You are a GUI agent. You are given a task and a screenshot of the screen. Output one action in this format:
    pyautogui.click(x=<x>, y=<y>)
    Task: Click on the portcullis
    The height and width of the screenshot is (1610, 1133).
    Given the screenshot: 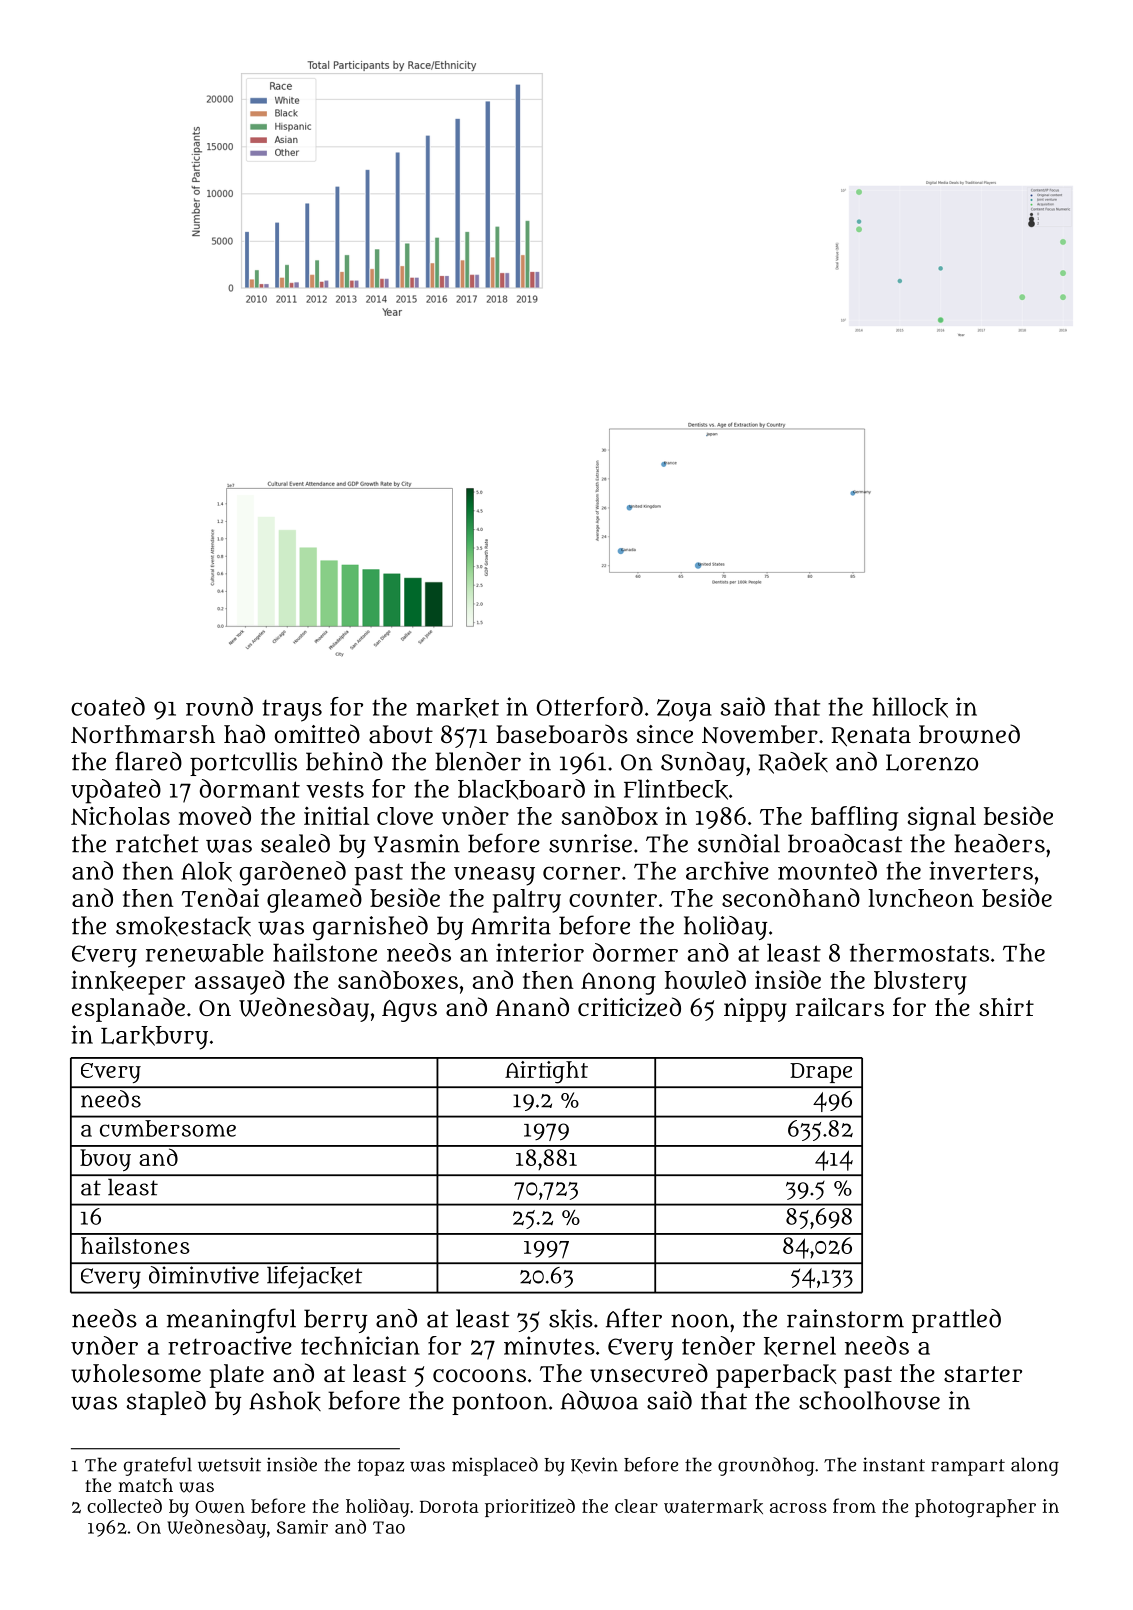 What is the action you would take?
    pyautogui.click(x=243, y=764)
